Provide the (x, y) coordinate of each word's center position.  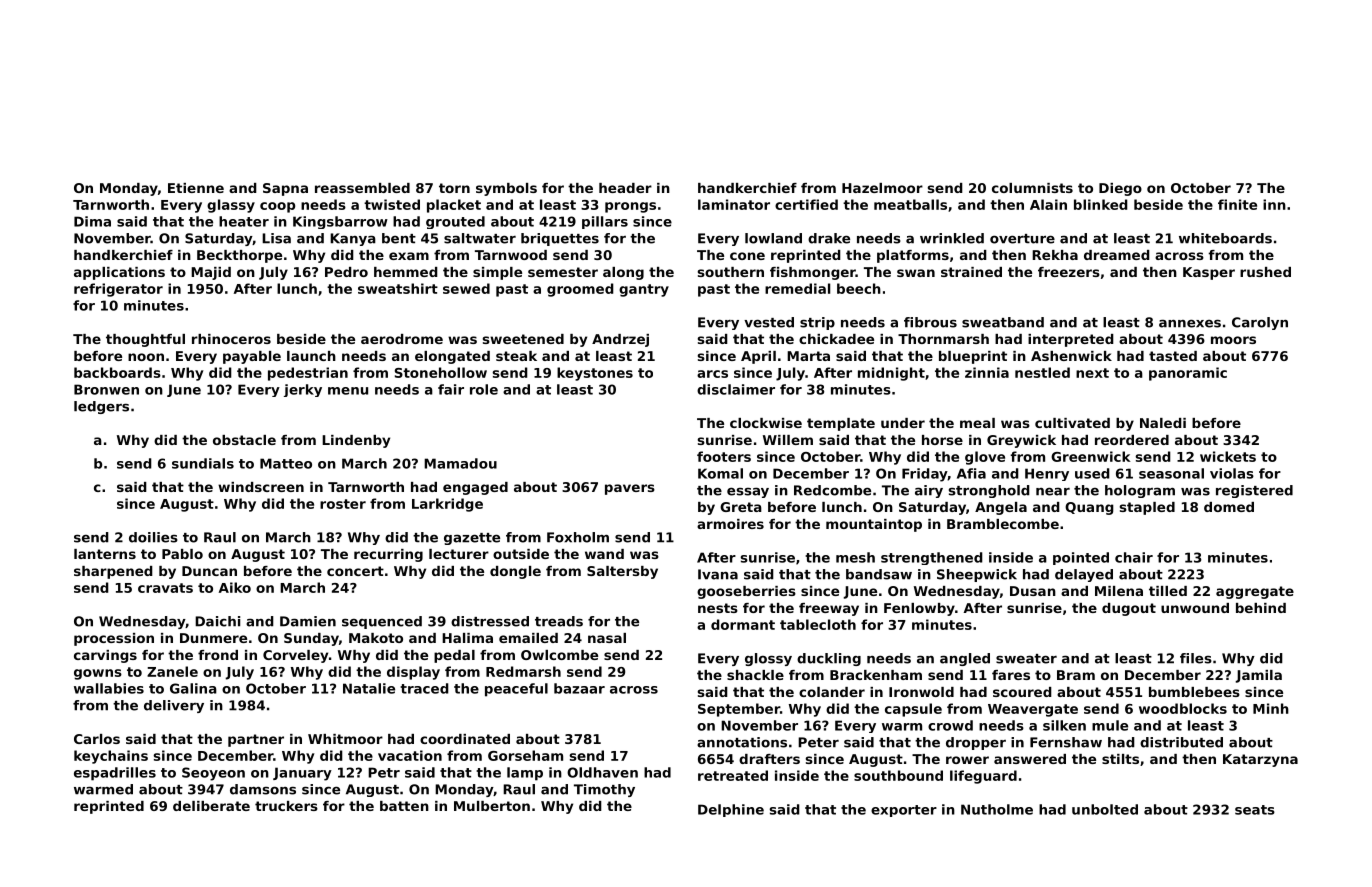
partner (256, 740)
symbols (506, 189)
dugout (1129, 609)
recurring (388, 555)
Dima (92, 221)
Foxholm (578, 537)
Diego (1120, 189)
